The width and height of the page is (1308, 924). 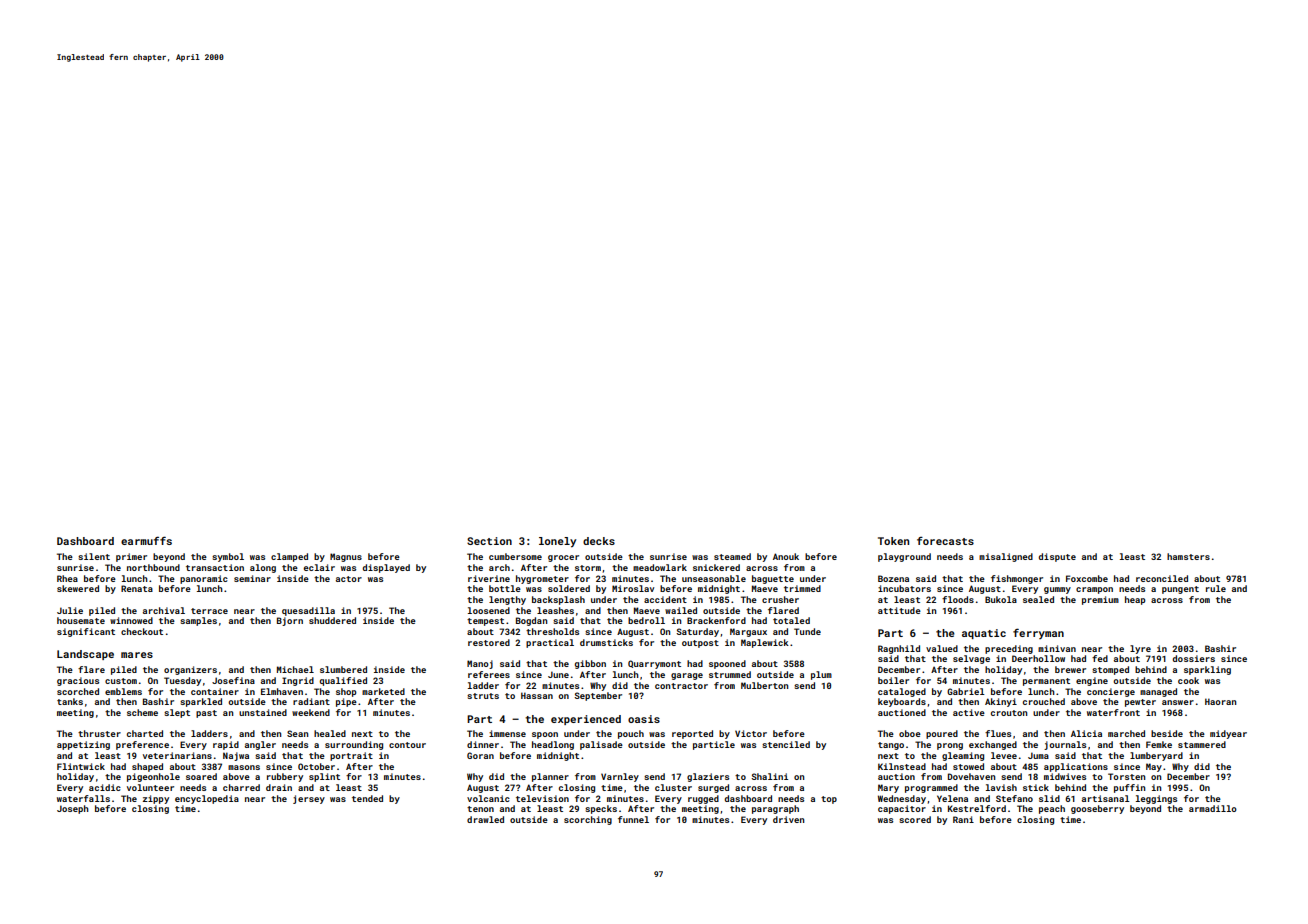 I want to click on storm, so click(x=588, y=568).
